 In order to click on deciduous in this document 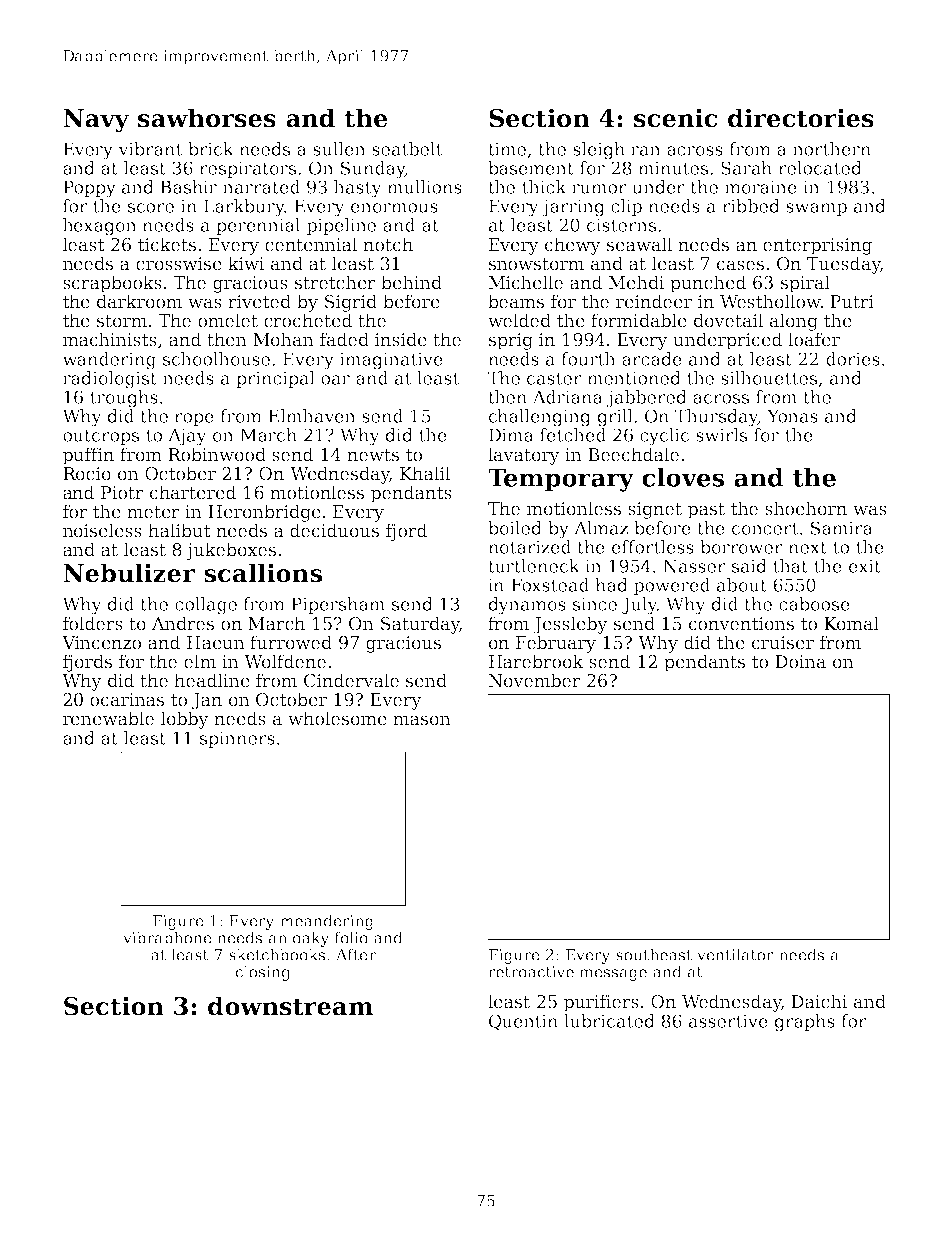, I will do `click(334, 530)`.
